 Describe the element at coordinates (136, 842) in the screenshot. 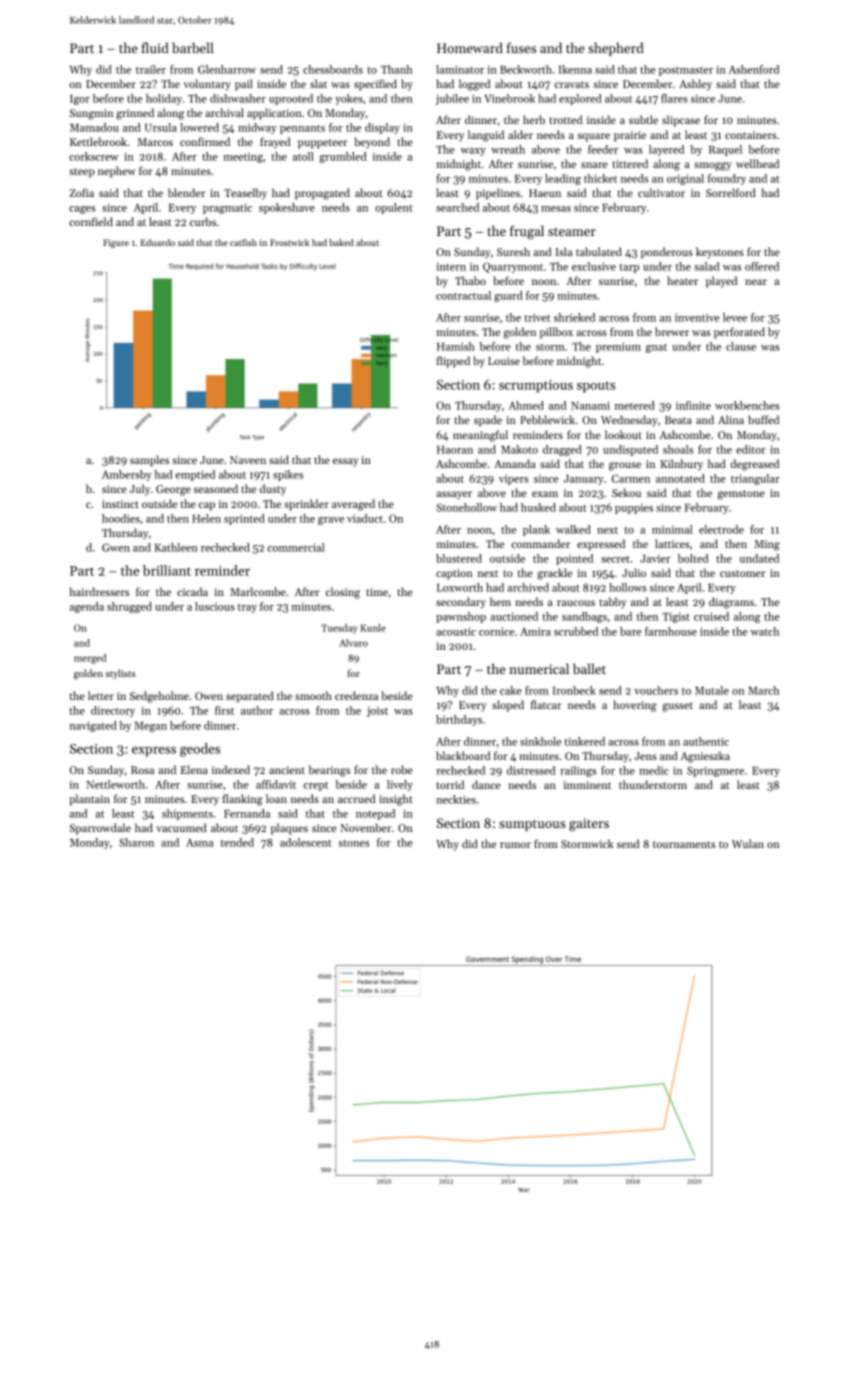

I see `Sharon` at that location.
